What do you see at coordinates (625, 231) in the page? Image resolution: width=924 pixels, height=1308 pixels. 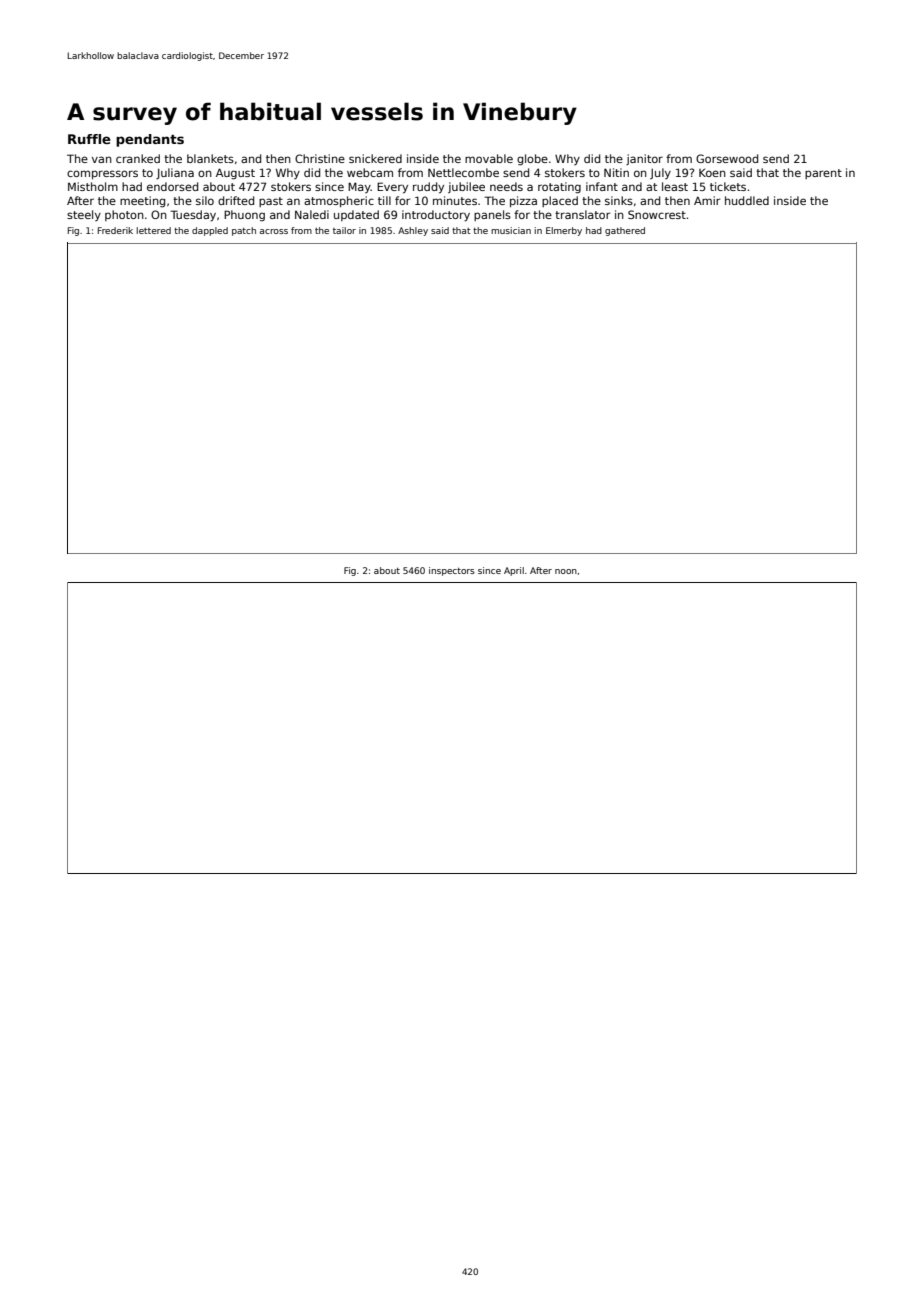 I see `gathered` at bounding box center [625, 231].
